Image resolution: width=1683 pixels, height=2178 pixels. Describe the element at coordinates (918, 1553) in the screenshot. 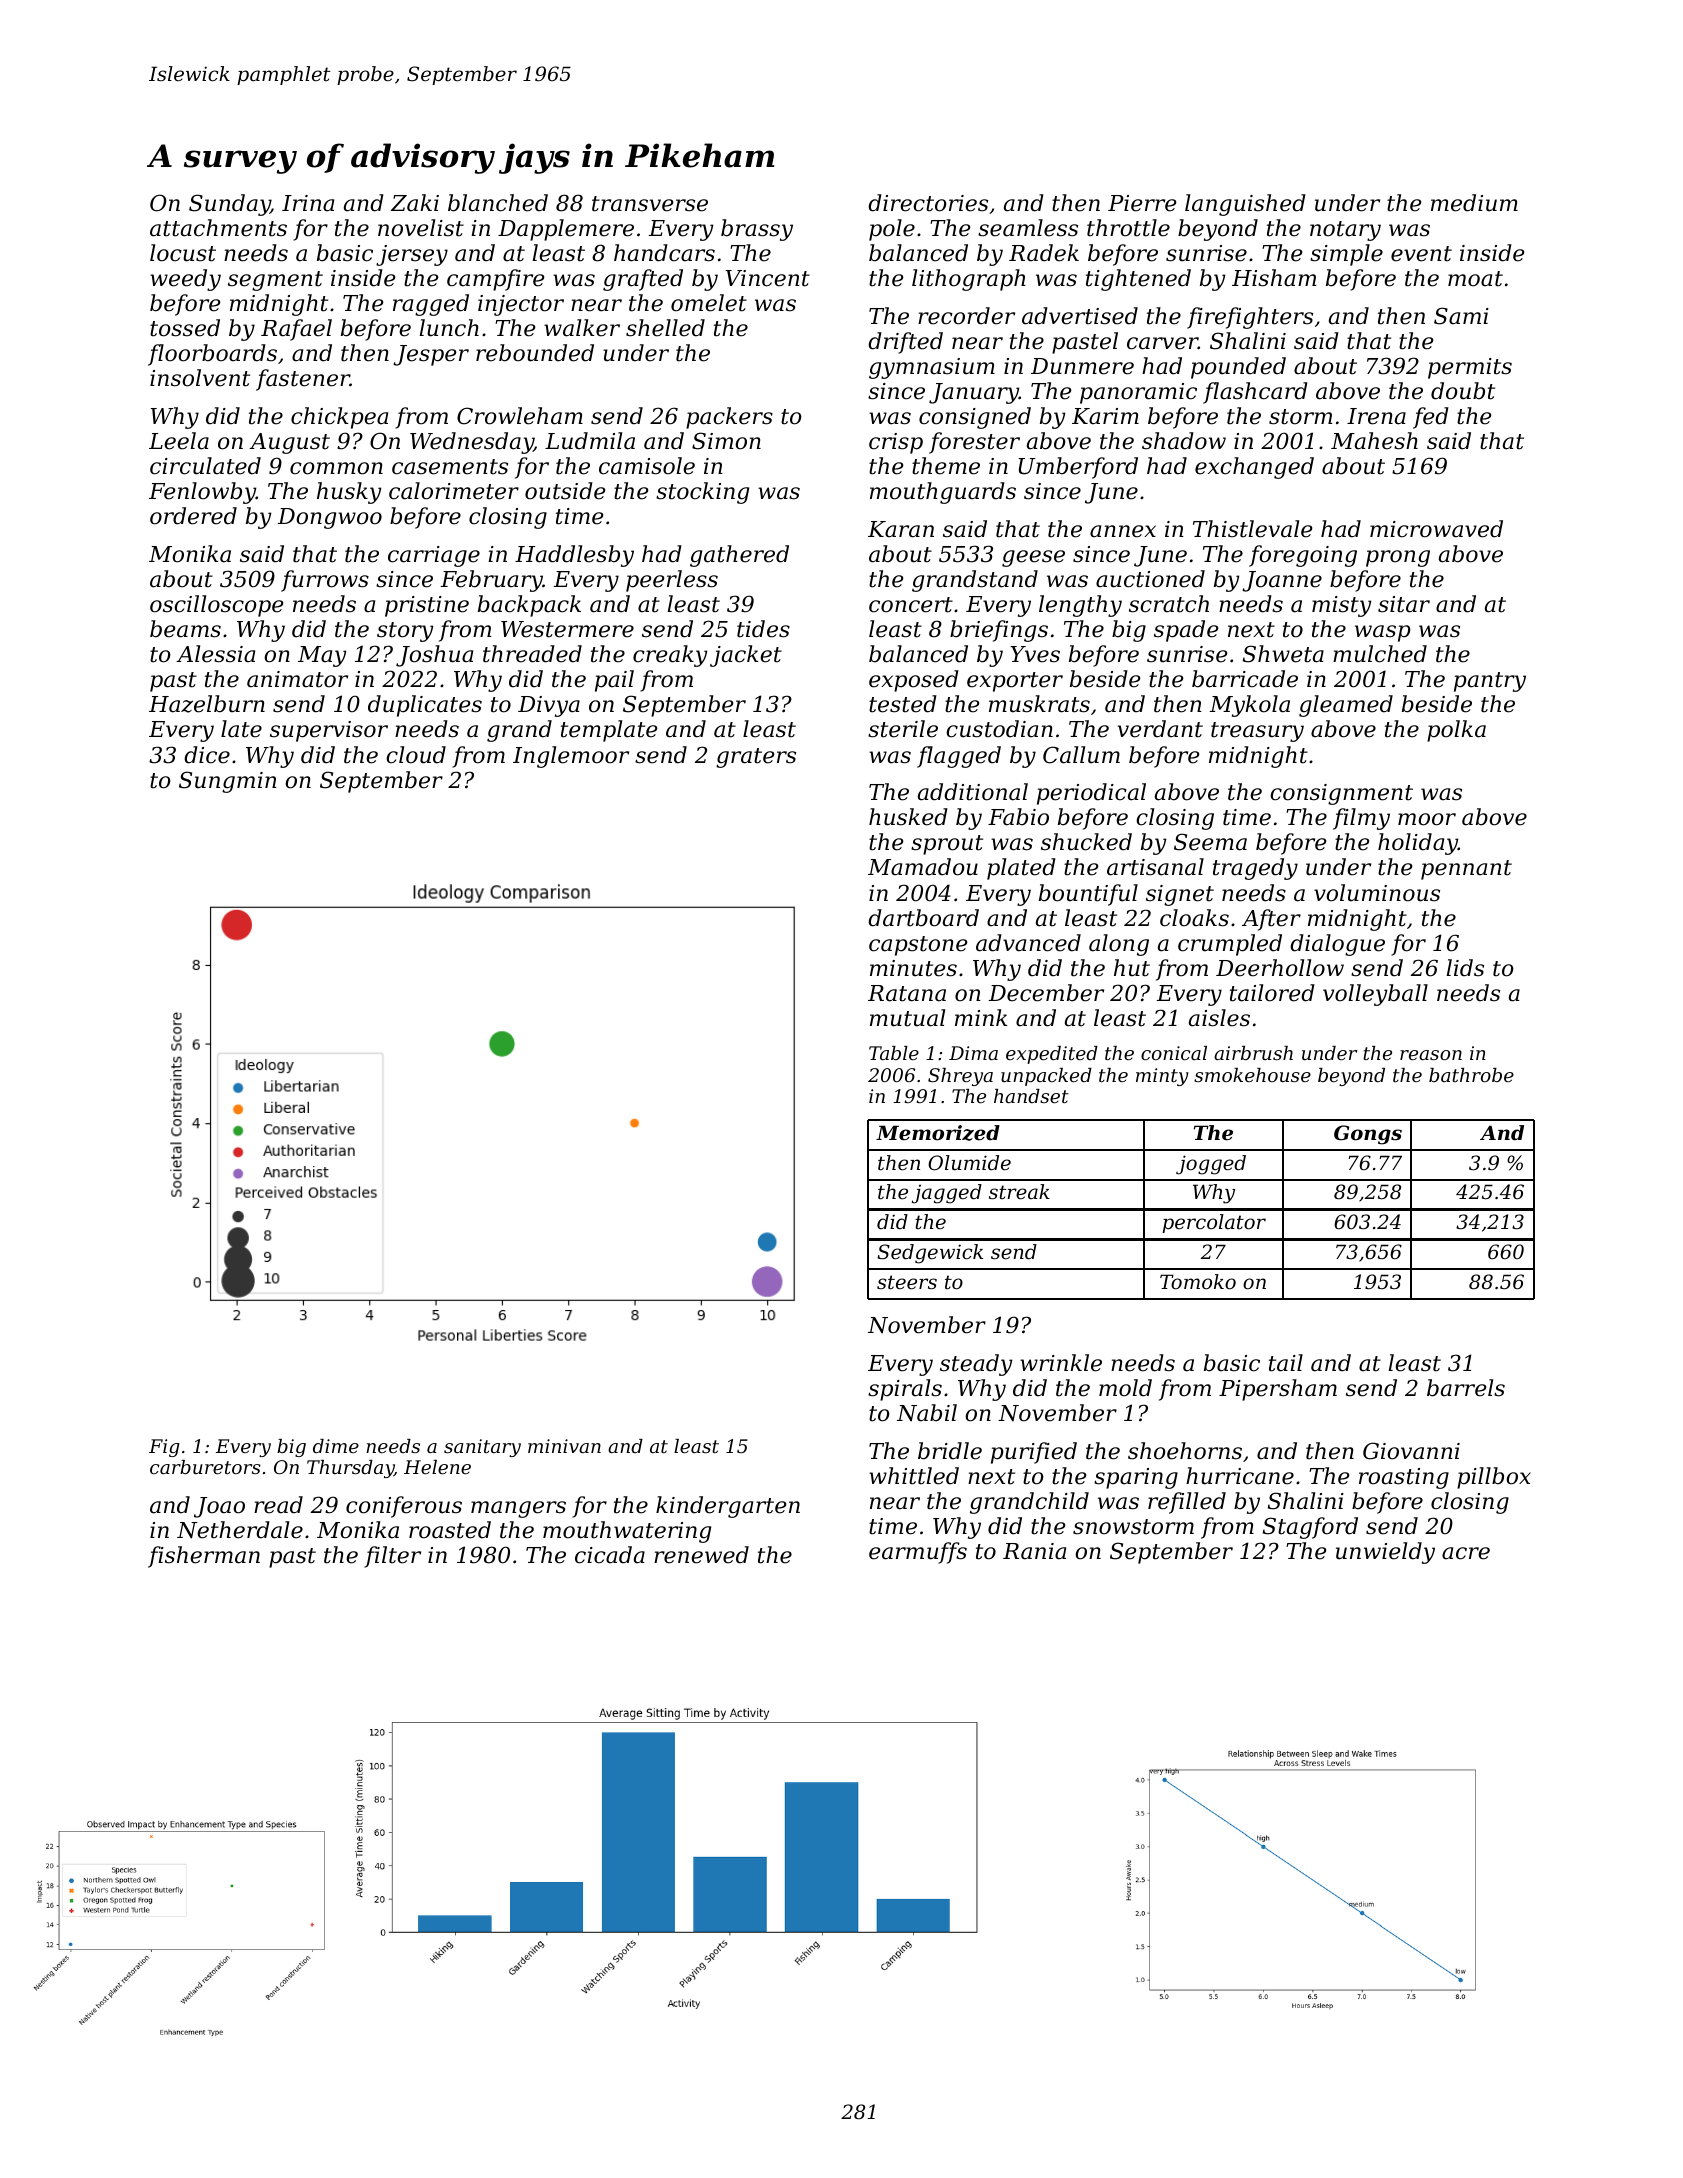

I see `earmuffs` at that location.
